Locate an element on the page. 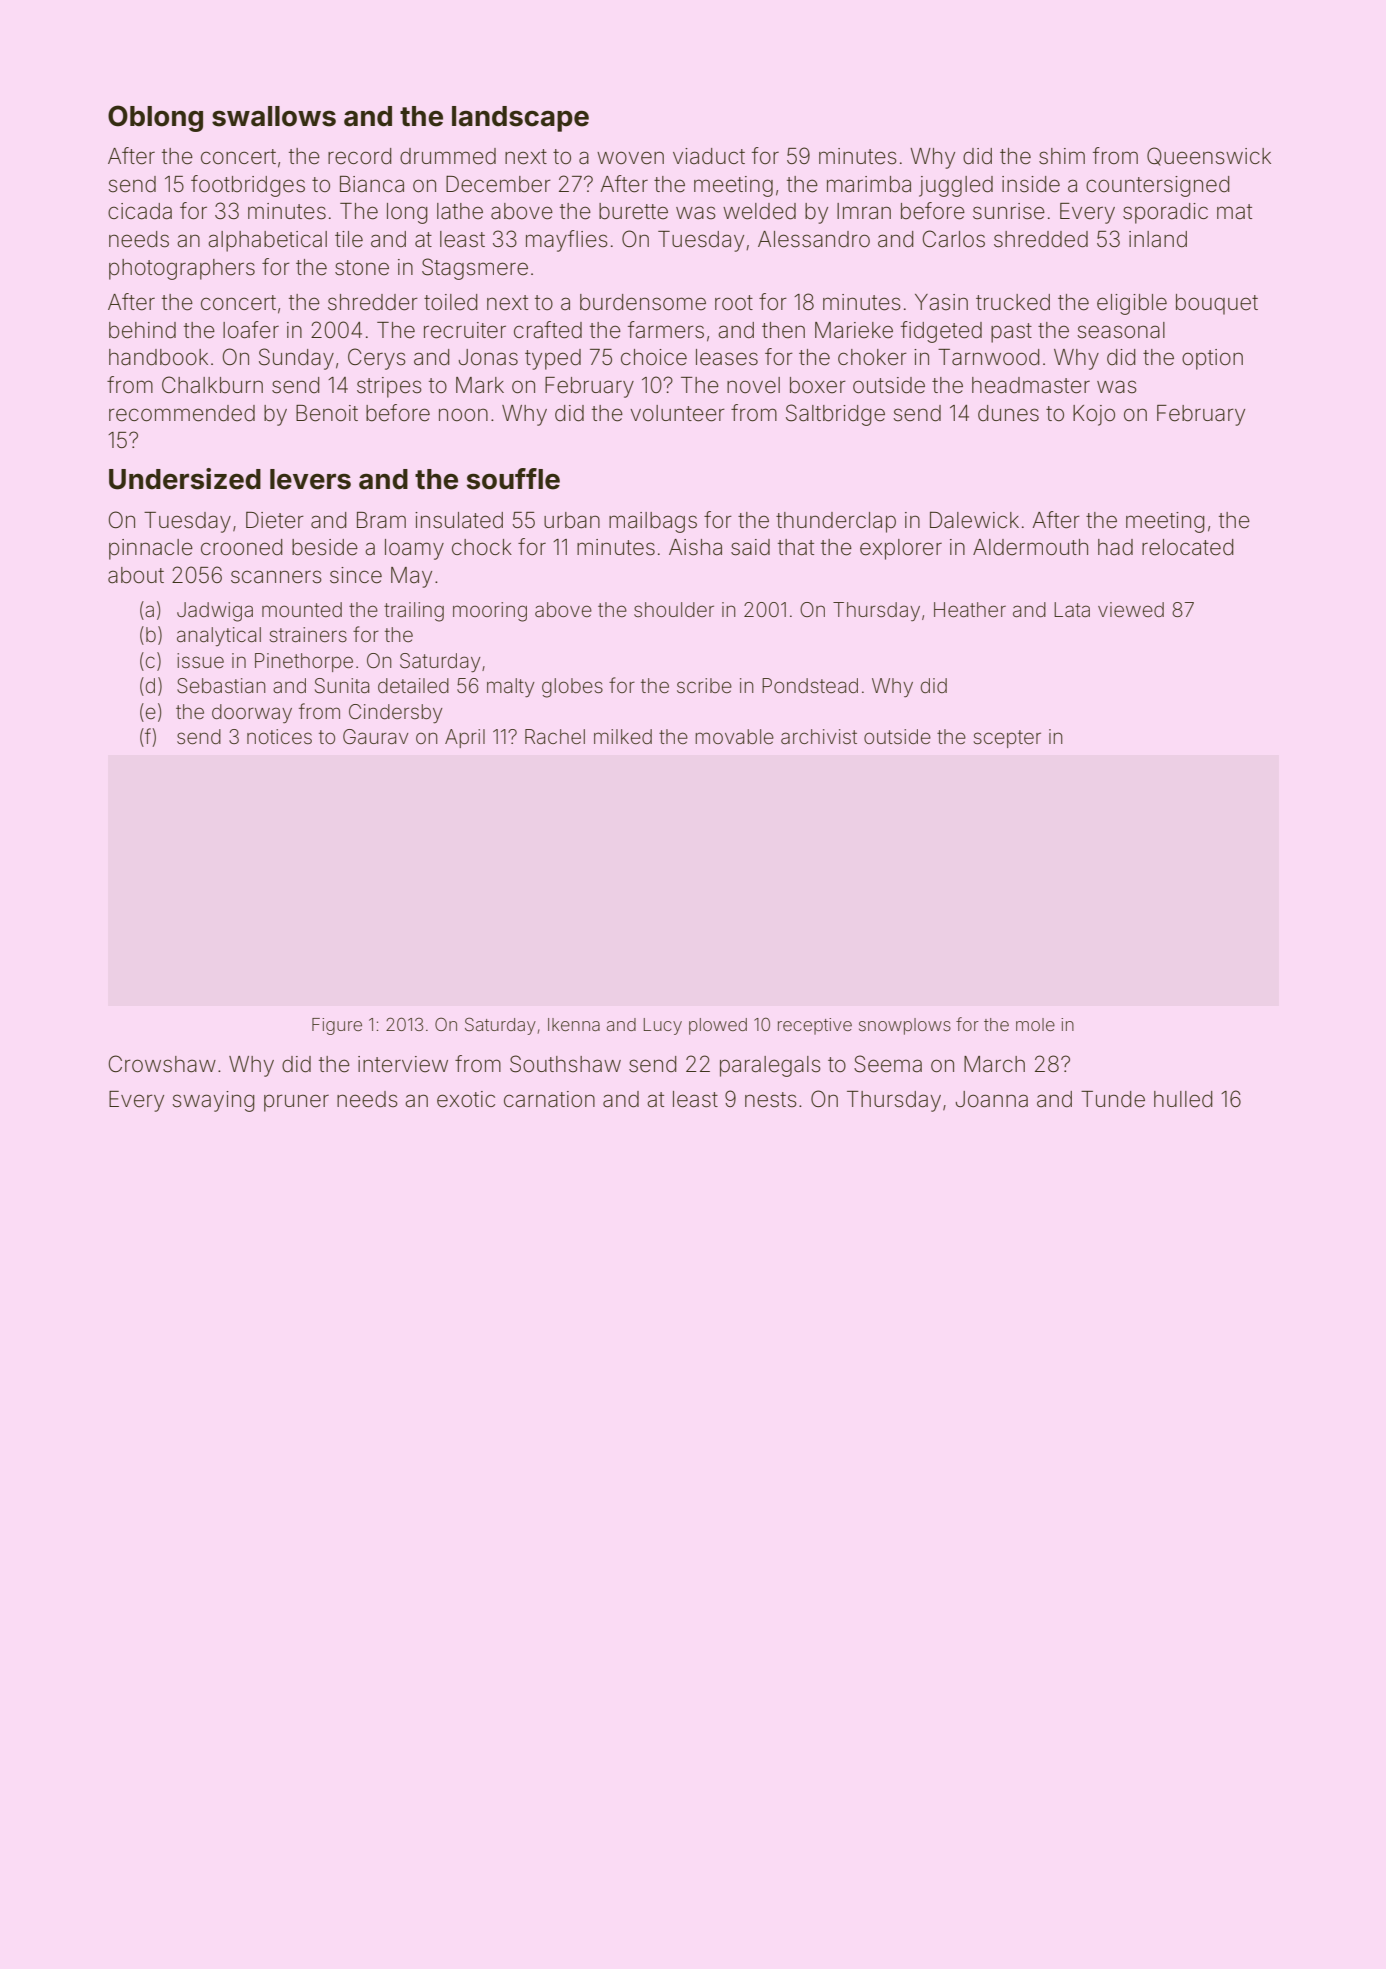 This image has height=1969, width=1386. Gaurav is located at coordinates (376, 736).
